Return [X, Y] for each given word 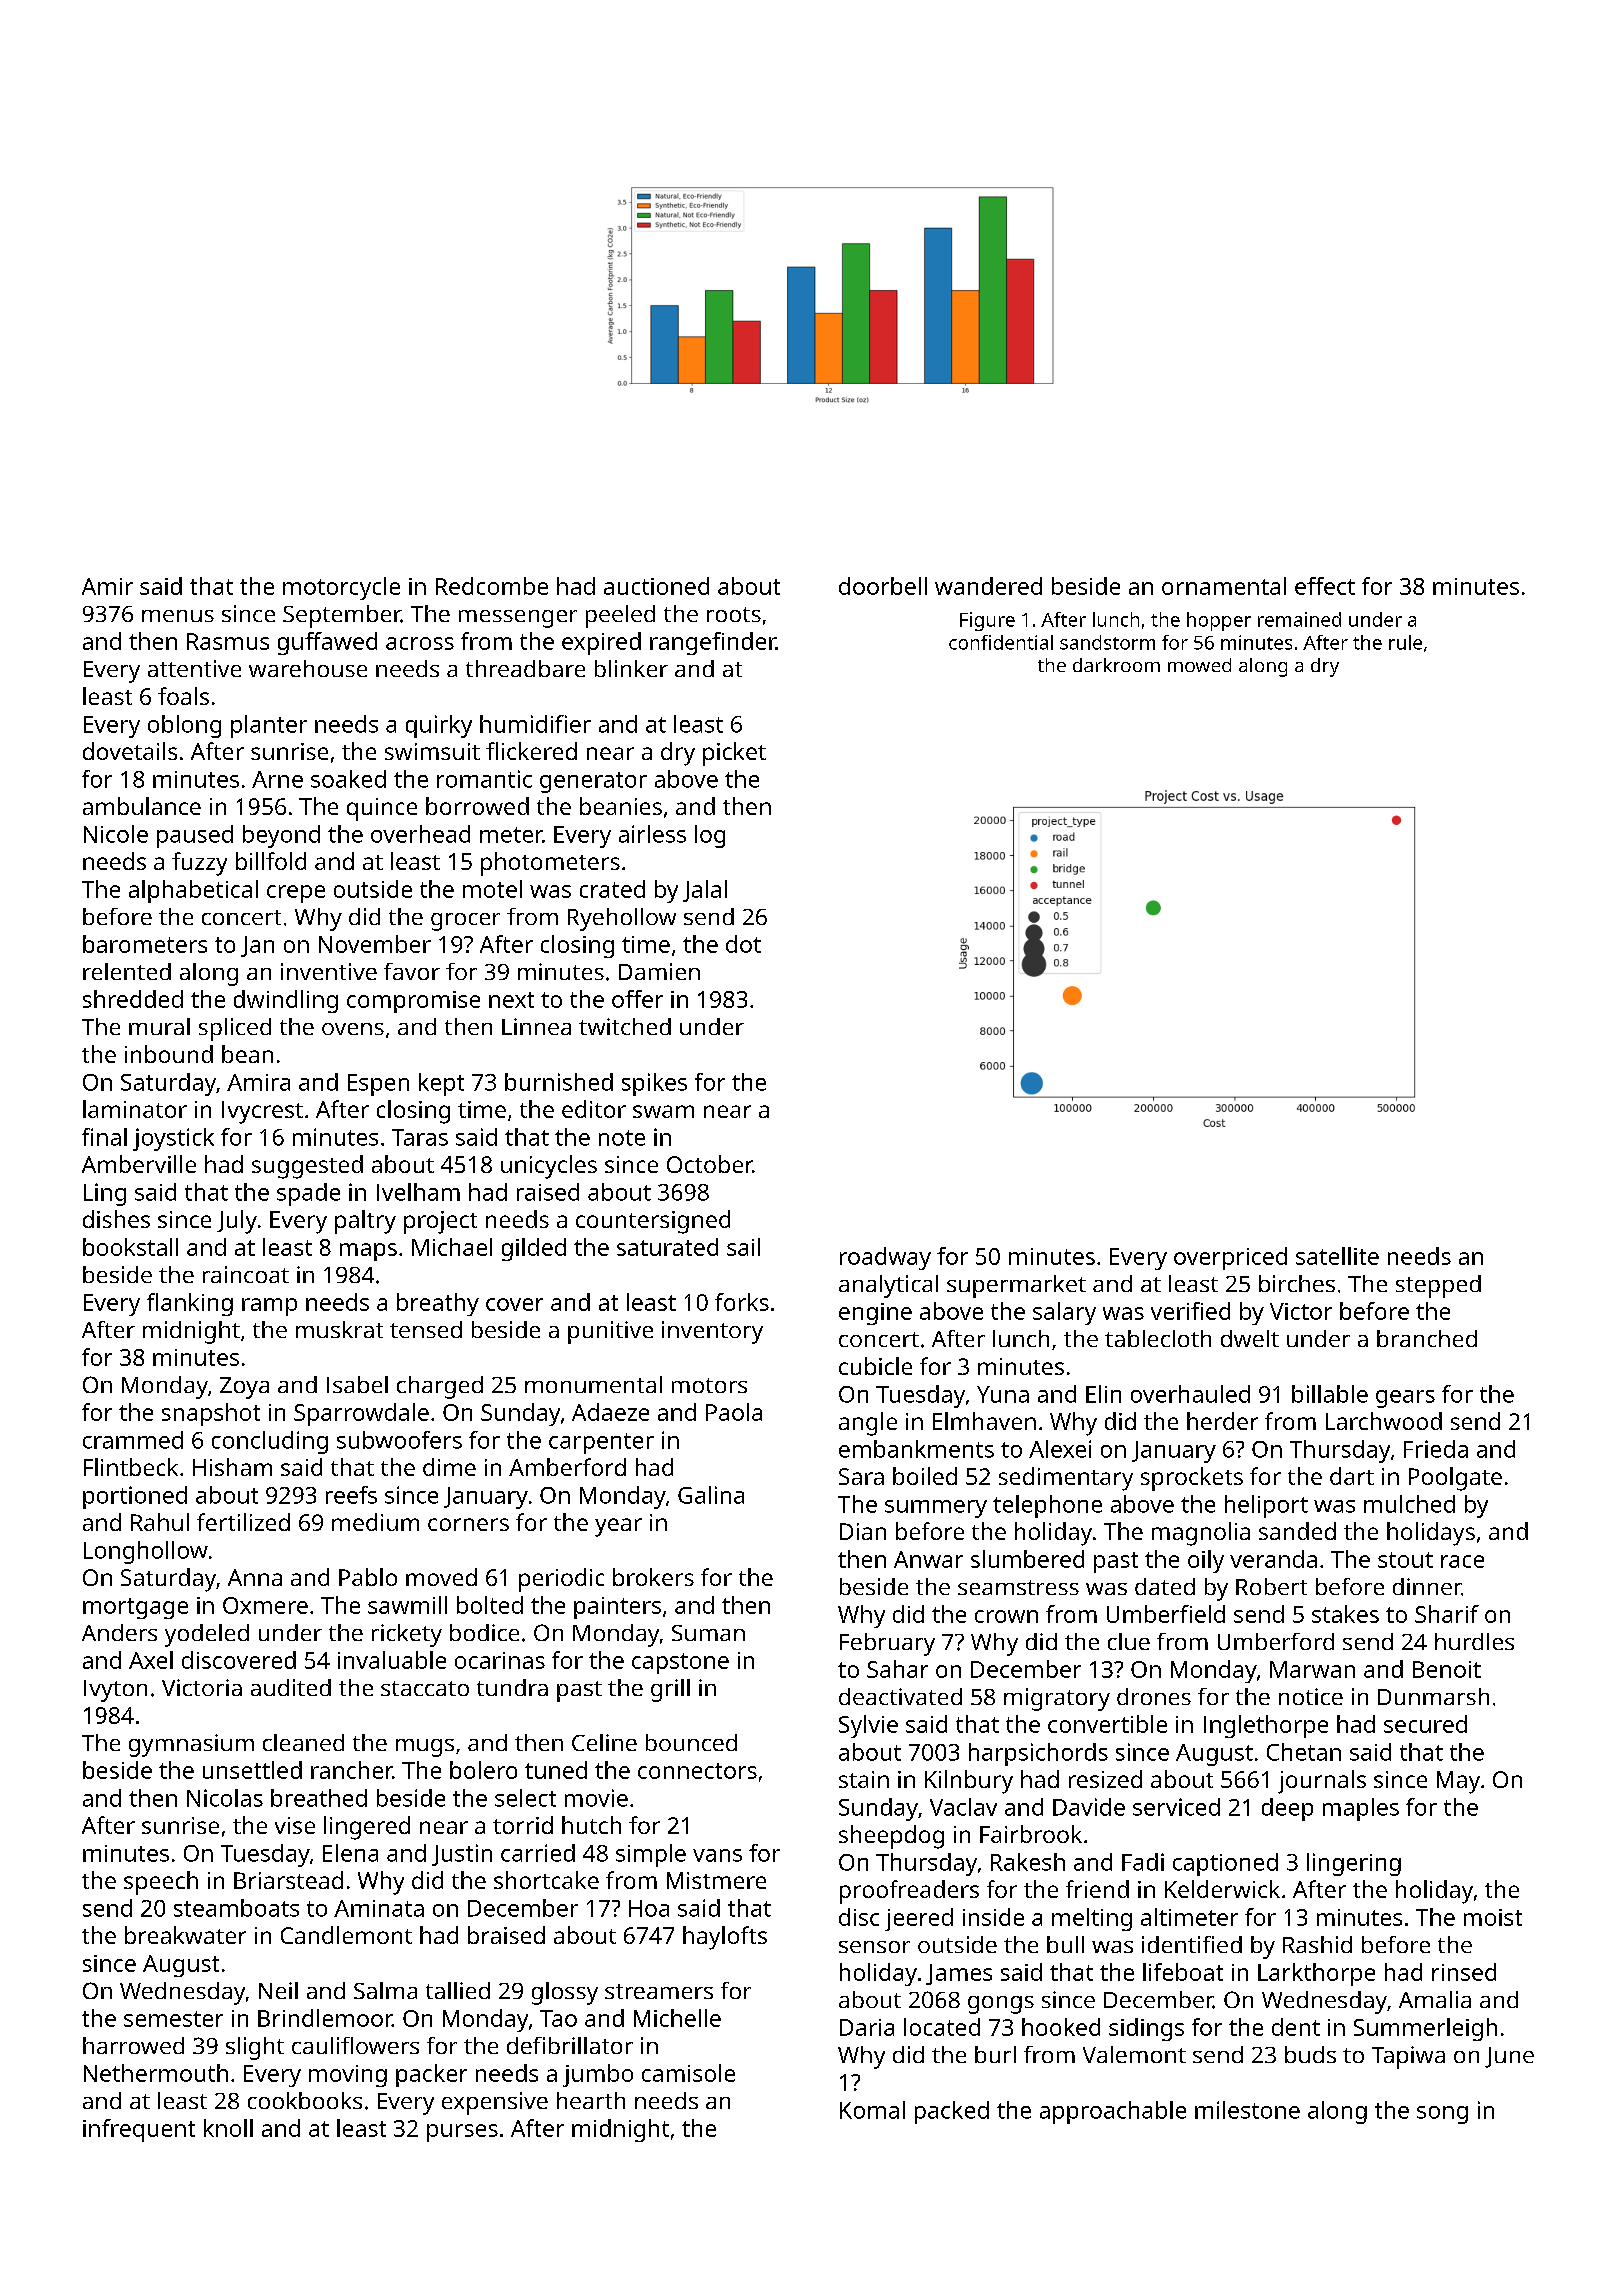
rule [1405, 642]
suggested [307, 1167]
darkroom [1116, 665]
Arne [277, 779]
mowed [1199, 665]
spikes [654, 1084]
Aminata [379, 1908]
